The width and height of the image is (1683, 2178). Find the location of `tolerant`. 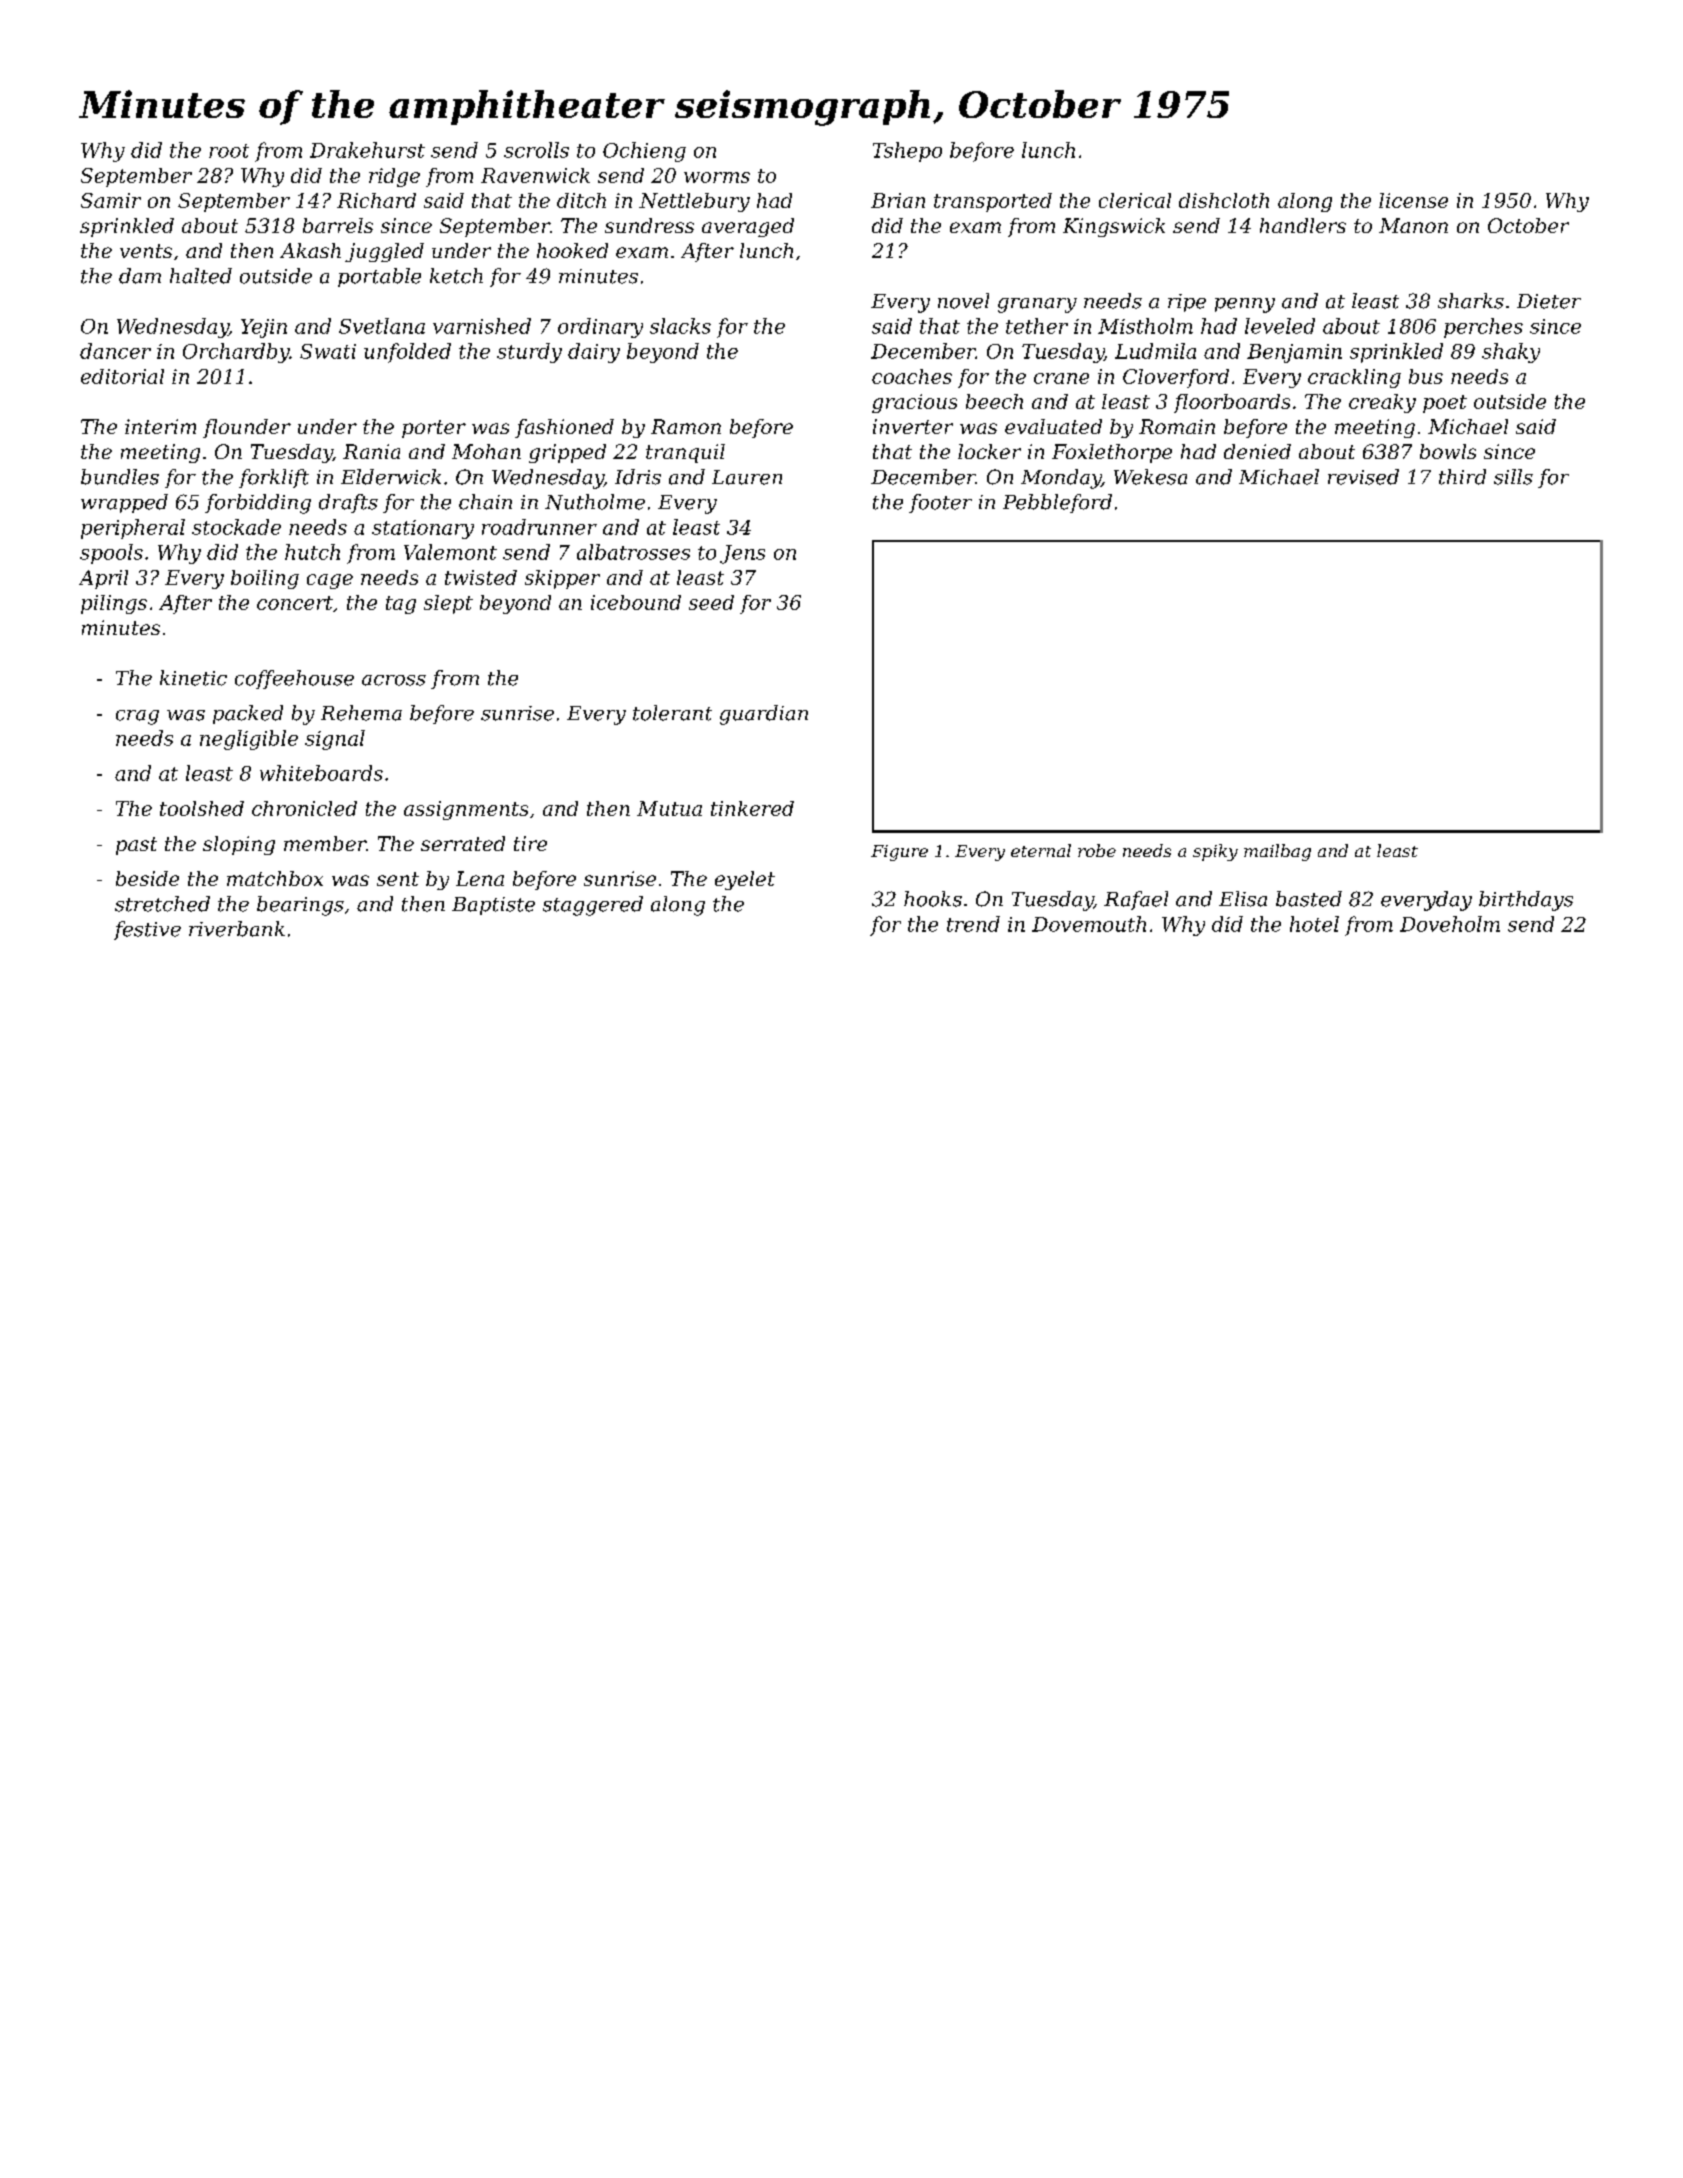

tolerant is located at coordinates (672, 713).
